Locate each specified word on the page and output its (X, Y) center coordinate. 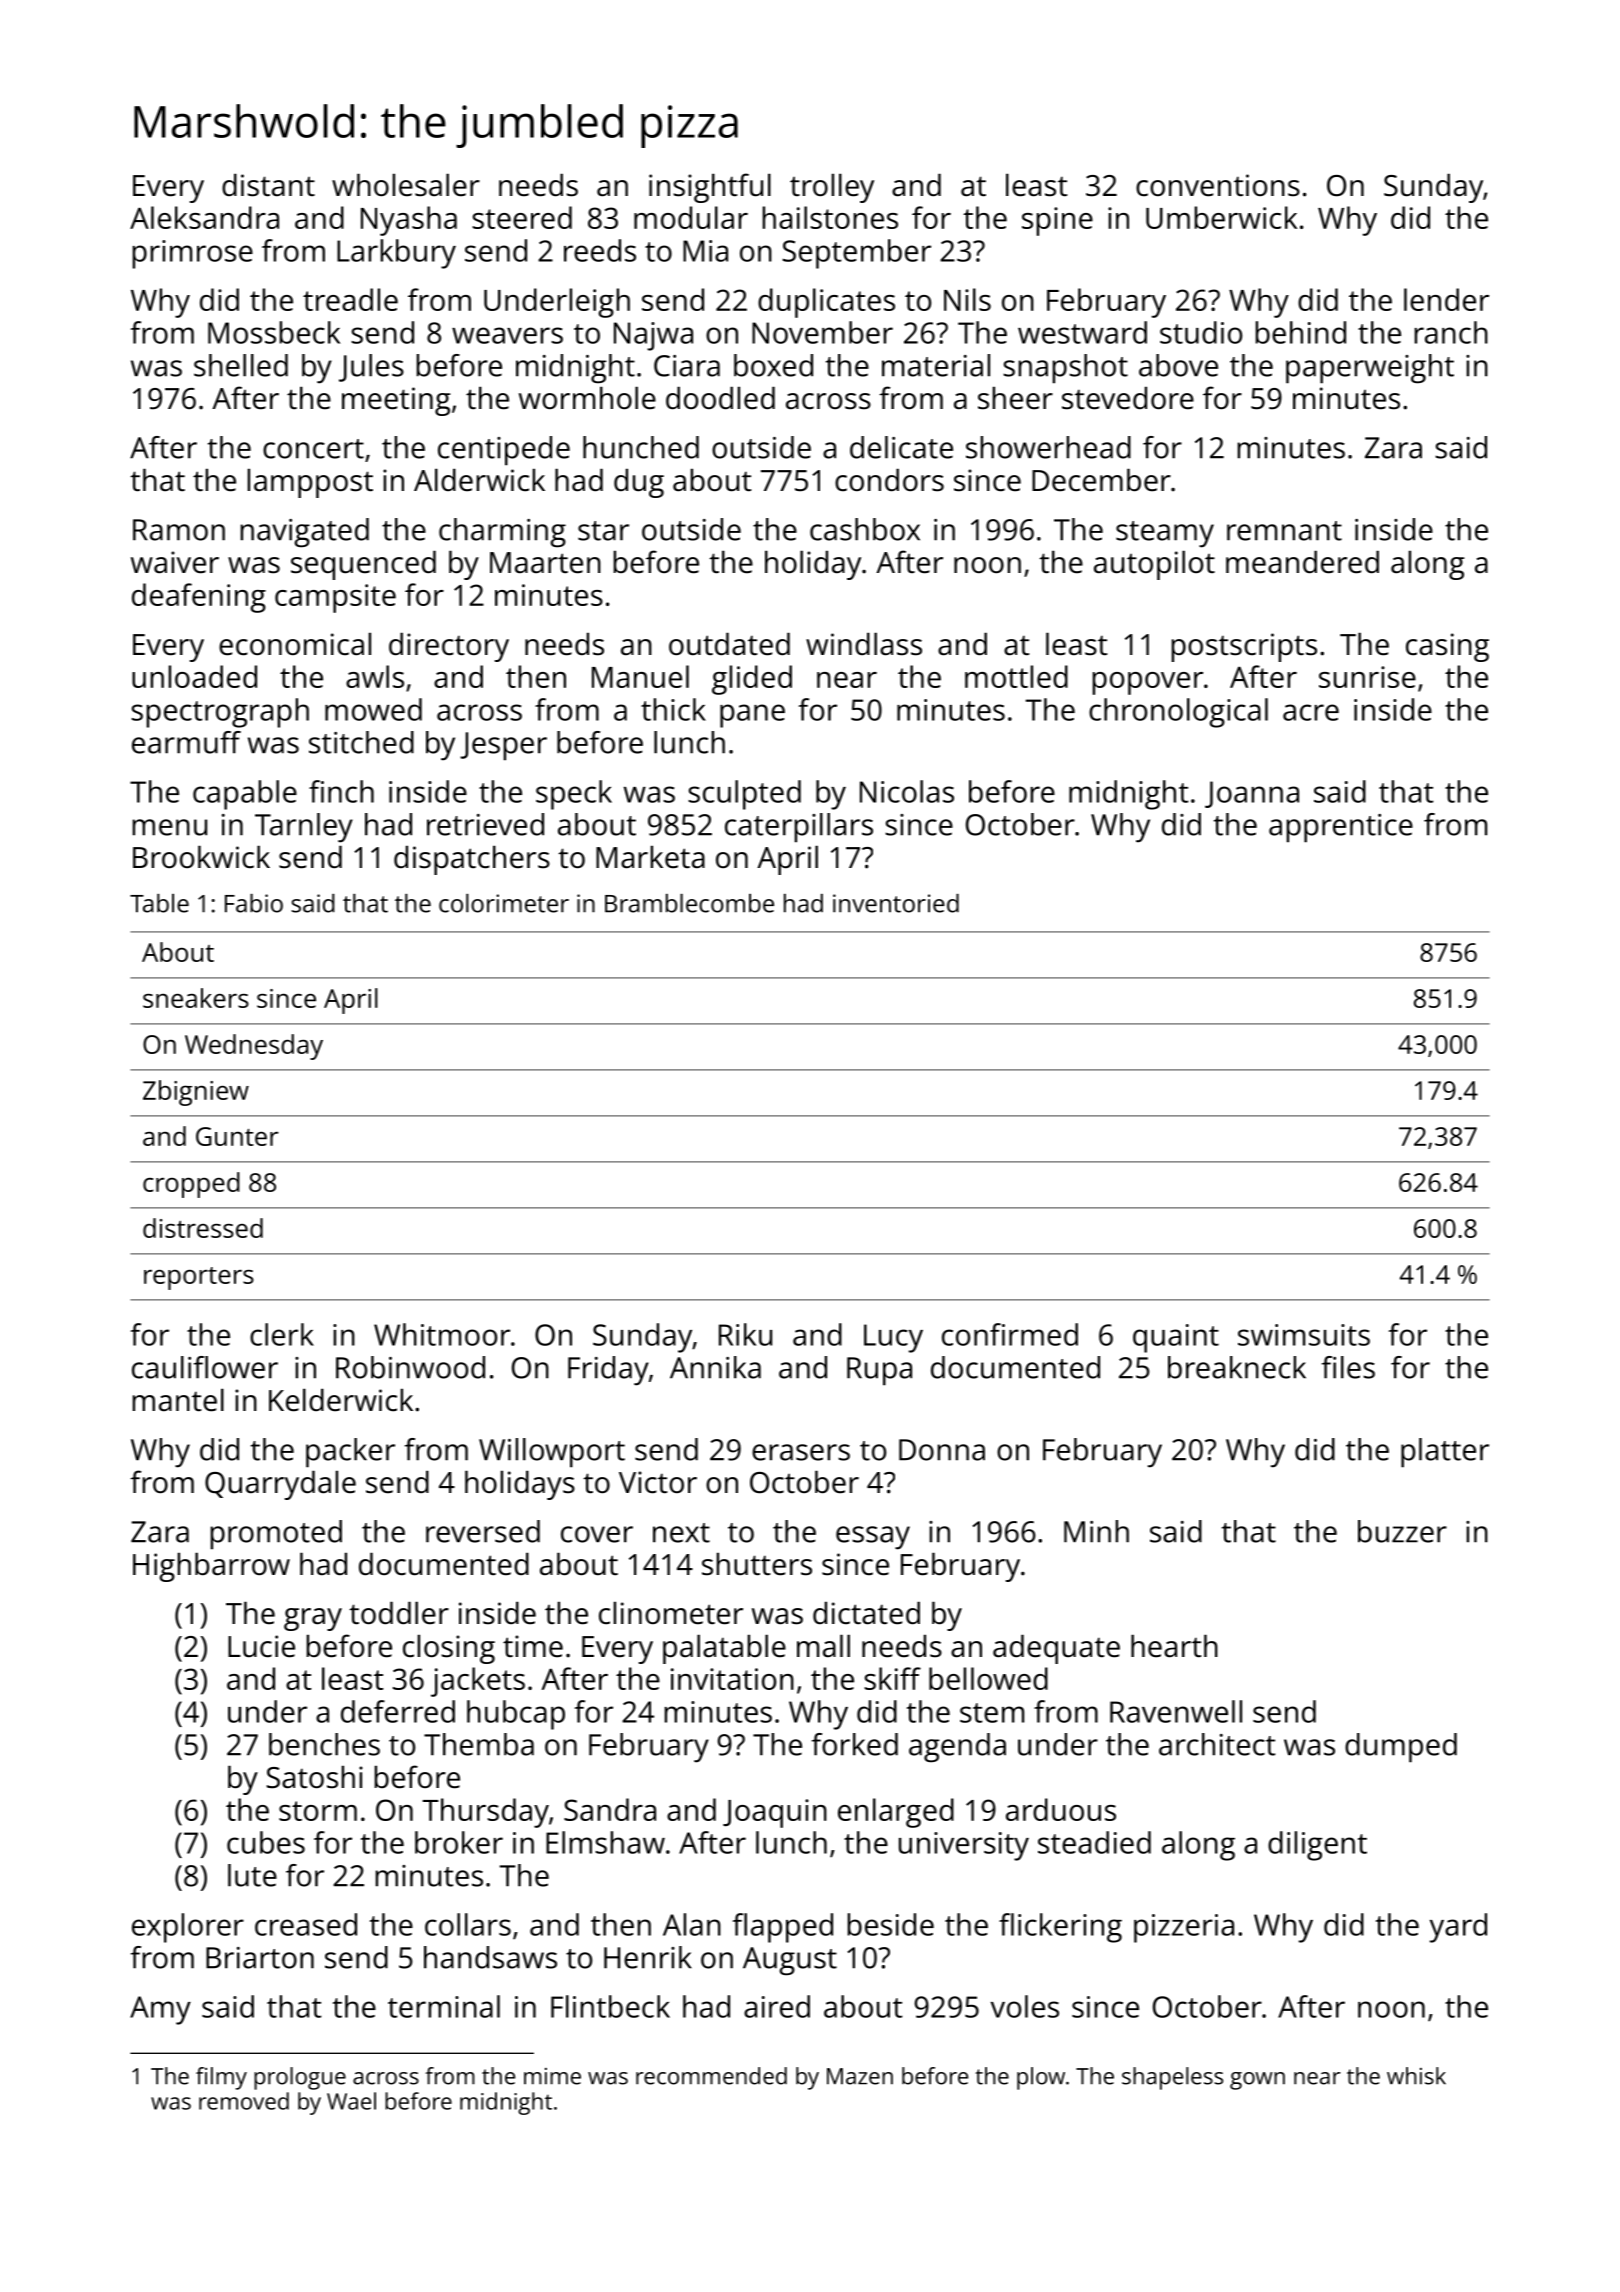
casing (1447, 647)
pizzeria (1184, 1928)
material (936, 365)
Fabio (254, 903)
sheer (1015, 398)
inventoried (896, 903)
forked (855, 1744)
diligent (1317, 1846)
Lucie (261, 1646)
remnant (1284, 531)
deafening (199, 598)
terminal (444, 2006)
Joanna (1252, 794)
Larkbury (396, 254)
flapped (783, 1928)
